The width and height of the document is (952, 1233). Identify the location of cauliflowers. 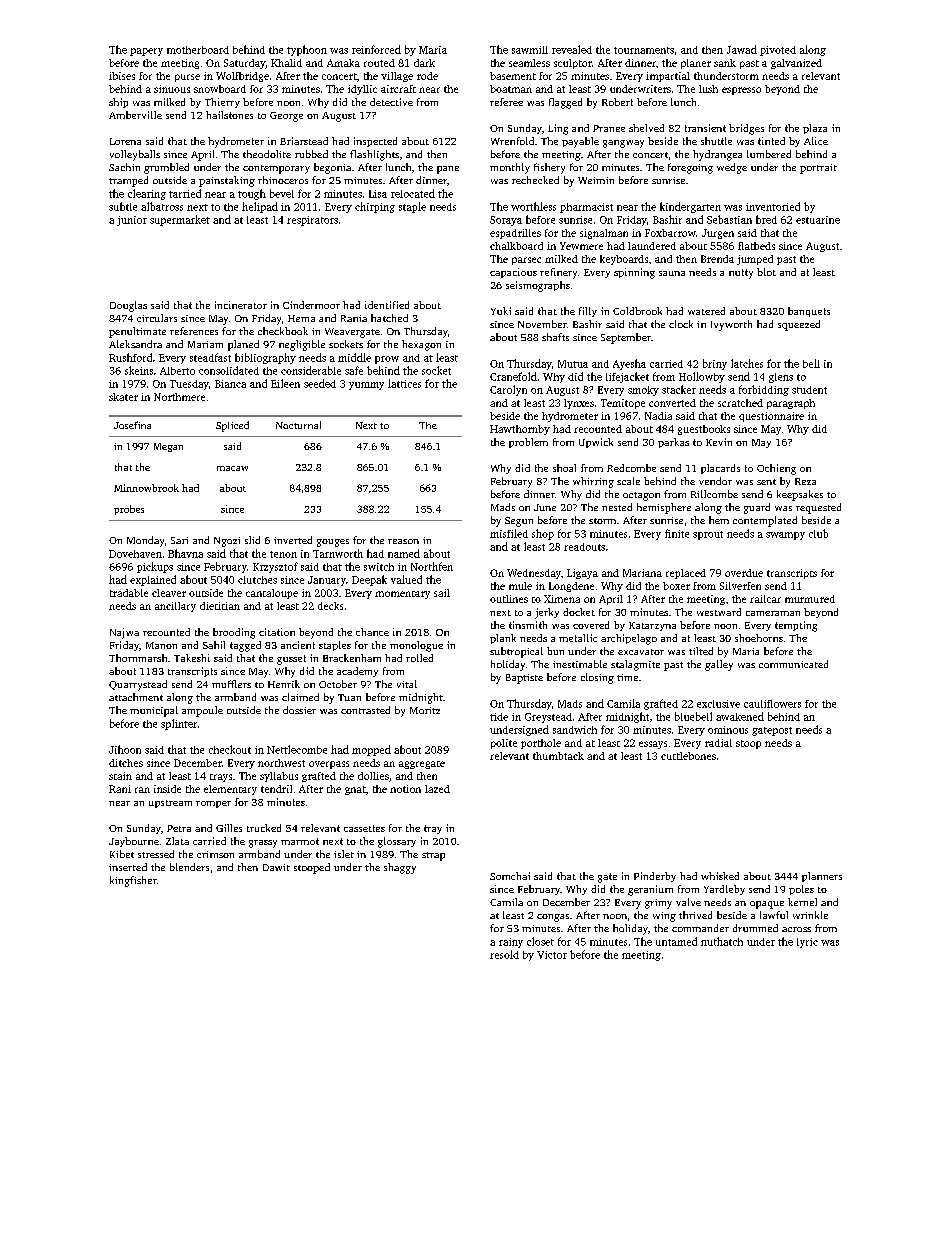
(772, 704).
